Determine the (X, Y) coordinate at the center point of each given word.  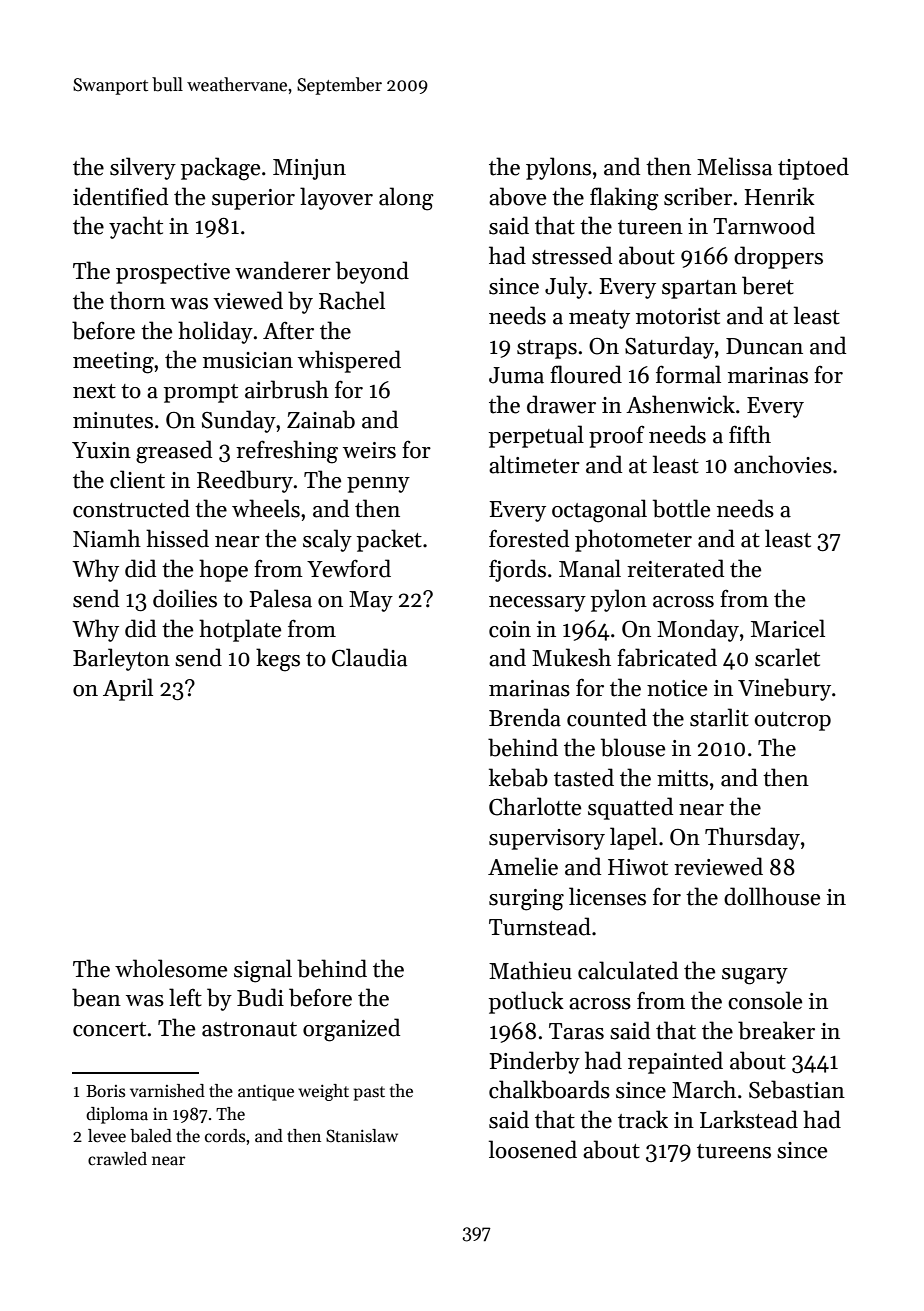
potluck (526, 1002)
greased (174, 452)
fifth (750, 434)
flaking (624, 199)
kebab (518, 777)
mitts (682, 778)
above (517, 196)
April (128, 689)
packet (389, 540)
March (704, 1089)
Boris (105, 1091)
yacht (136, 227)
